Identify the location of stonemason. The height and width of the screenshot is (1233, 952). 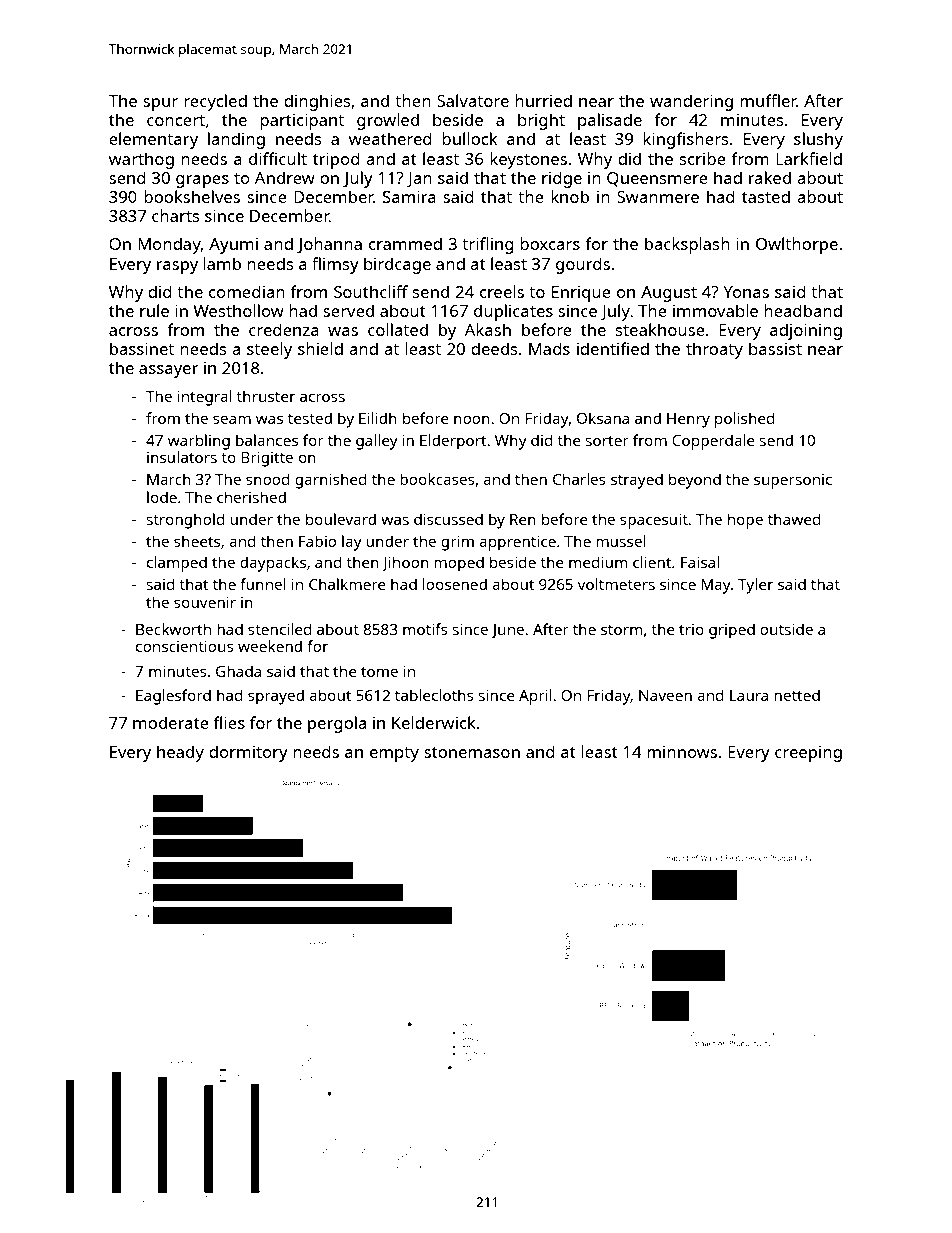
(472, 752).
